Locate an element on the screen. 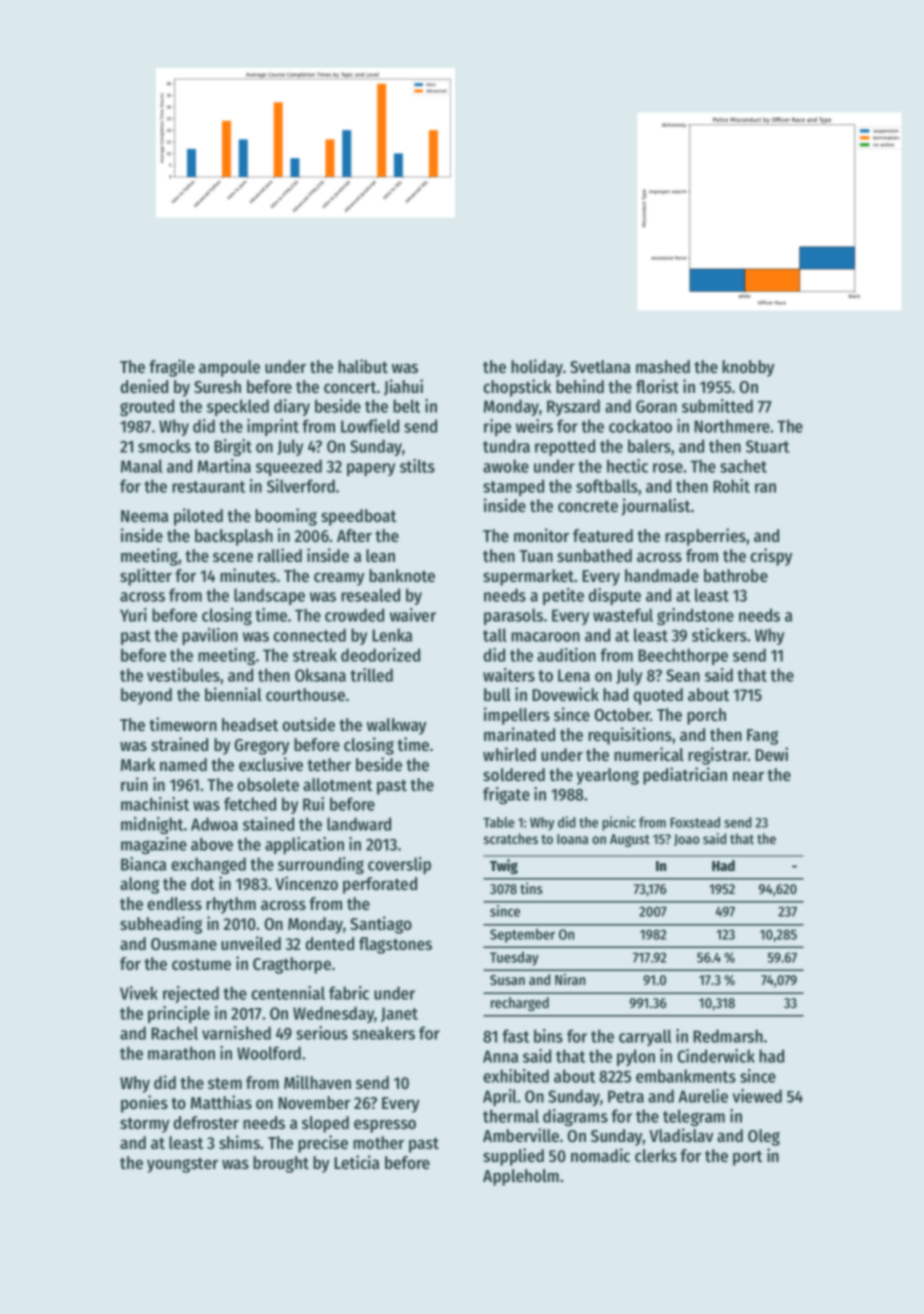 The image size is (924, 1314). coverslip is located at coordinates (399, 865).
